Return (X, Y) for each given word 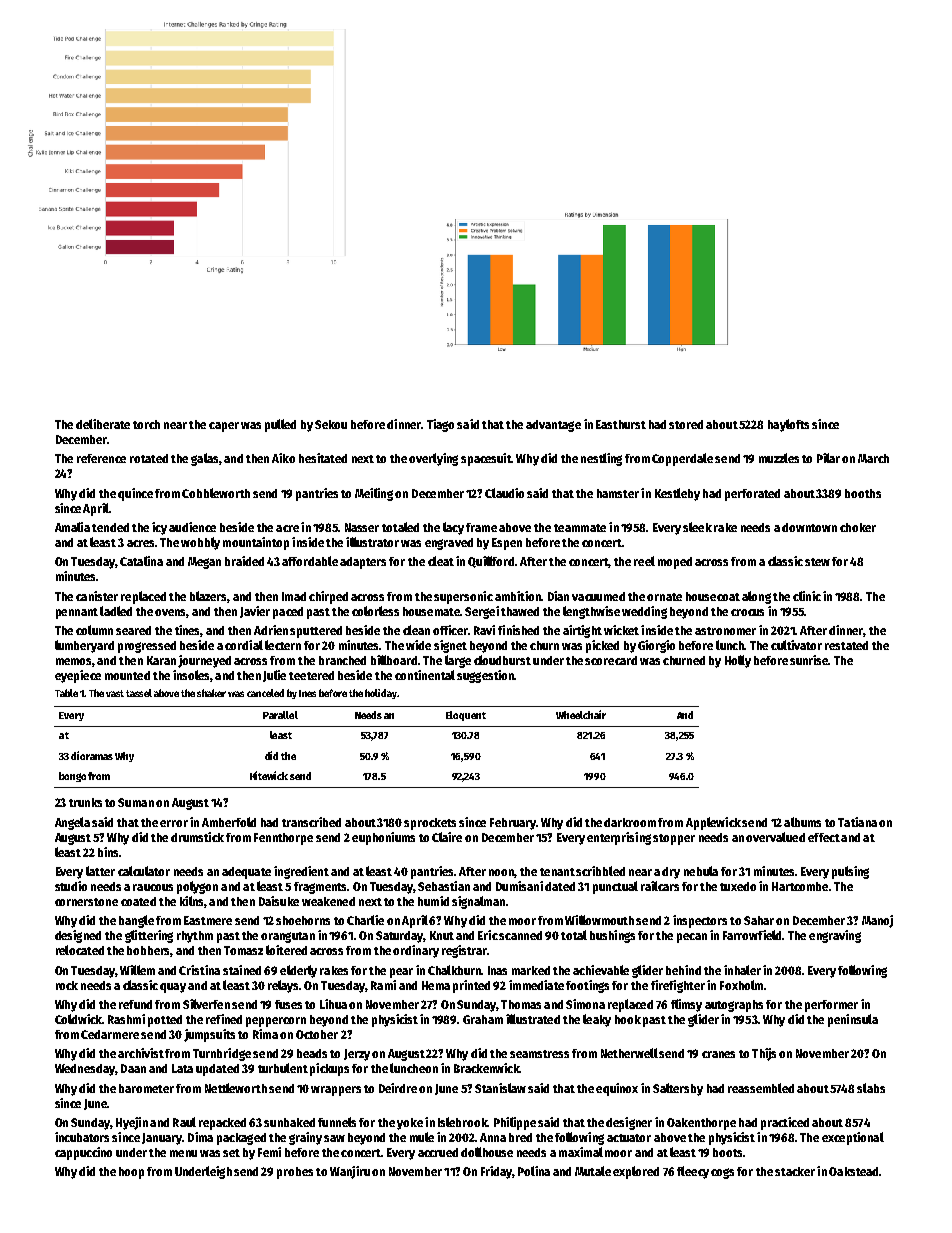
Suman (136, 802)
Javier (255, 612)
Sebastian (444, 886)
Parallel (280, 715)
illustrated (533, 1019)
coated (138, 901)
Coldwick (78, 1019)
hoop (131, 1173)
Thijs (764, 1054)
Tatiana (857, 822)
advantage (553, 426)
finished (518, 630)
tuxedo (738, 886)
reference (101, 458)
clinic (807, 596)
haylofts (788, 425)
